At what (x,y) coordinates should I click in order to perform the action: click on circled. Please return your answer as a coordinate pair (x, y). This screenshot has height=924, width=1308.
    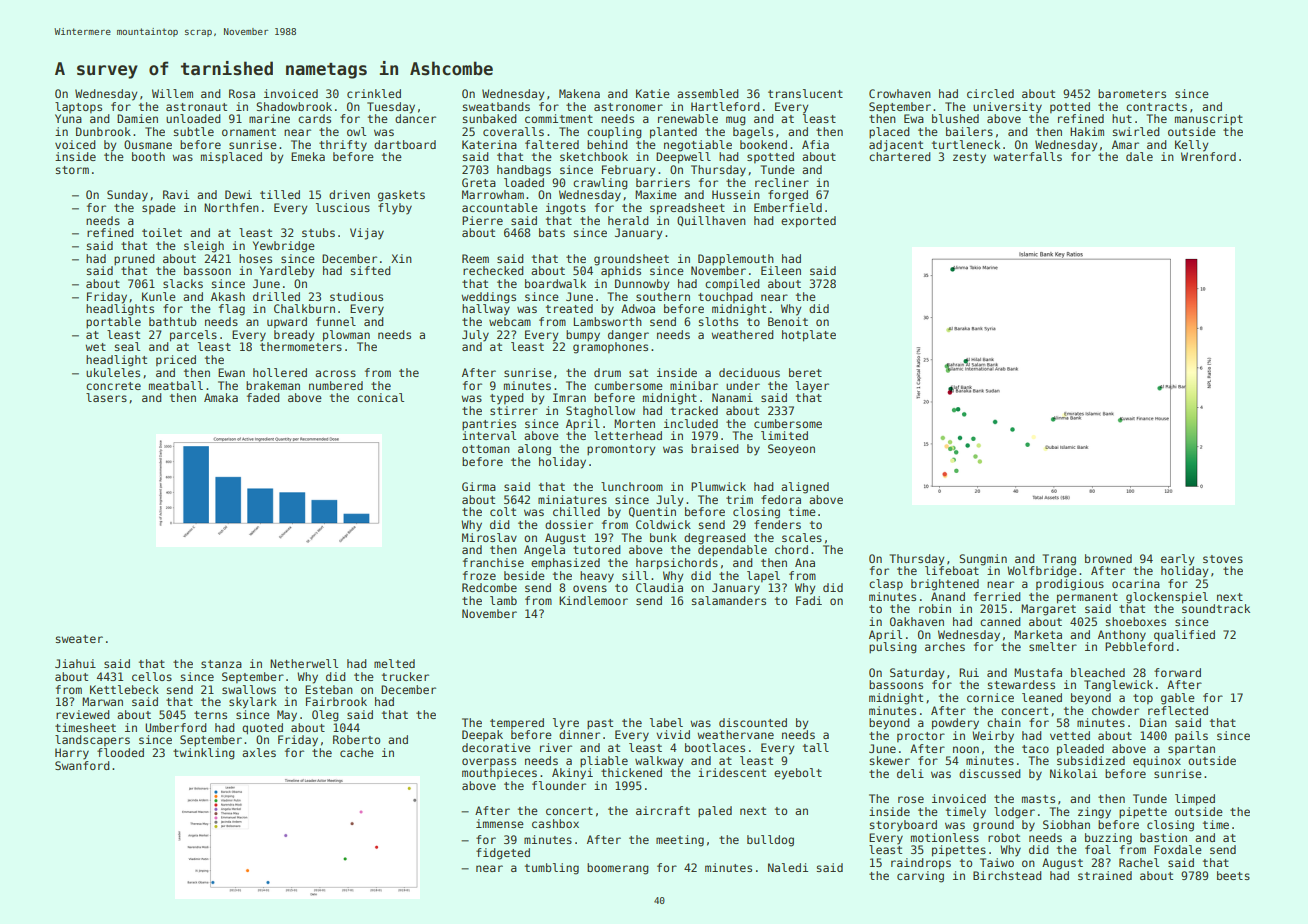
    Looking at the image, I should click on (990, 93).
